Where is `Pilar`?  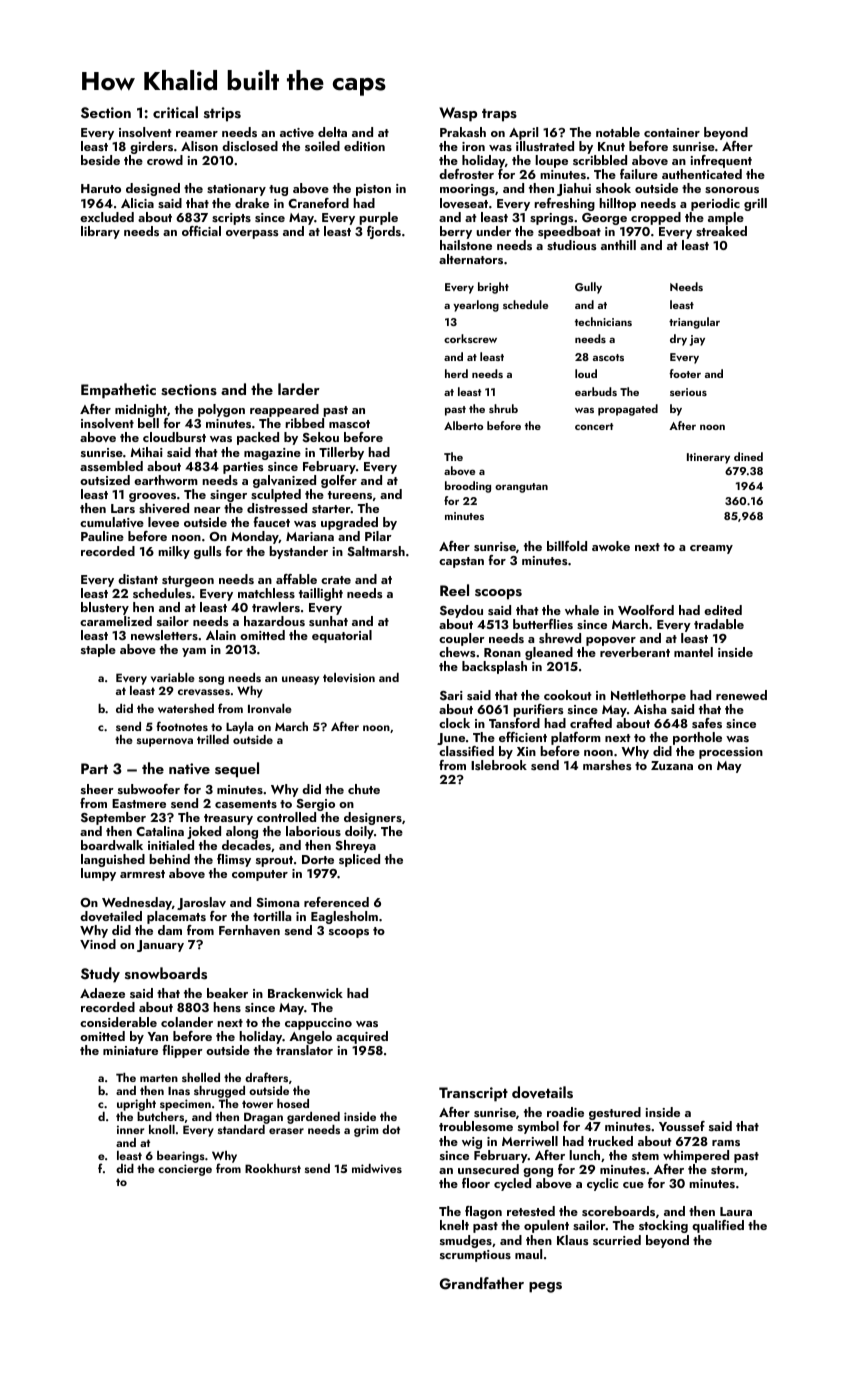 Pilar is located at coordinates (378, 536).
